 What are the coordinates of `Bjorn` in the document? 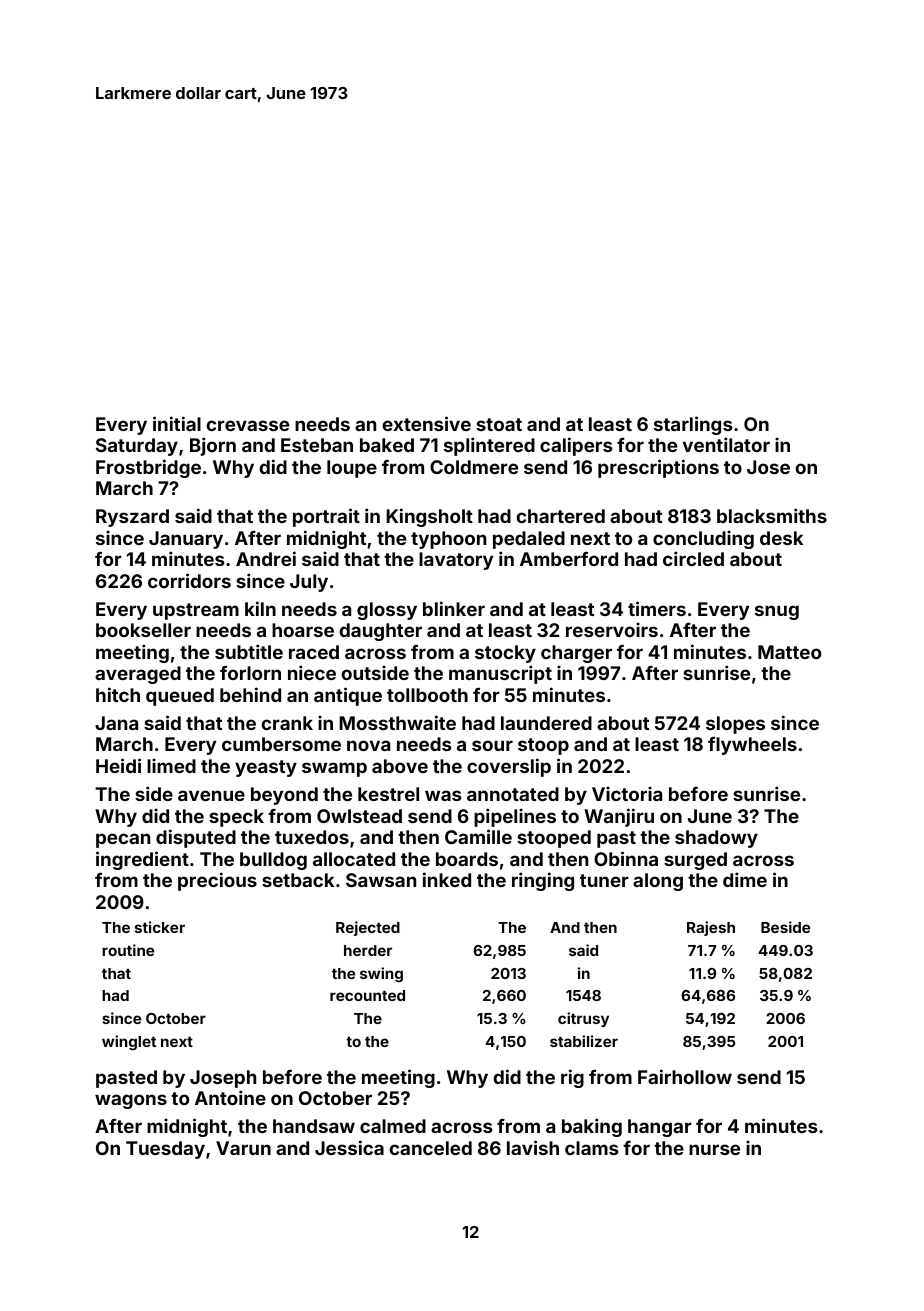 It's located at (213, 446).
